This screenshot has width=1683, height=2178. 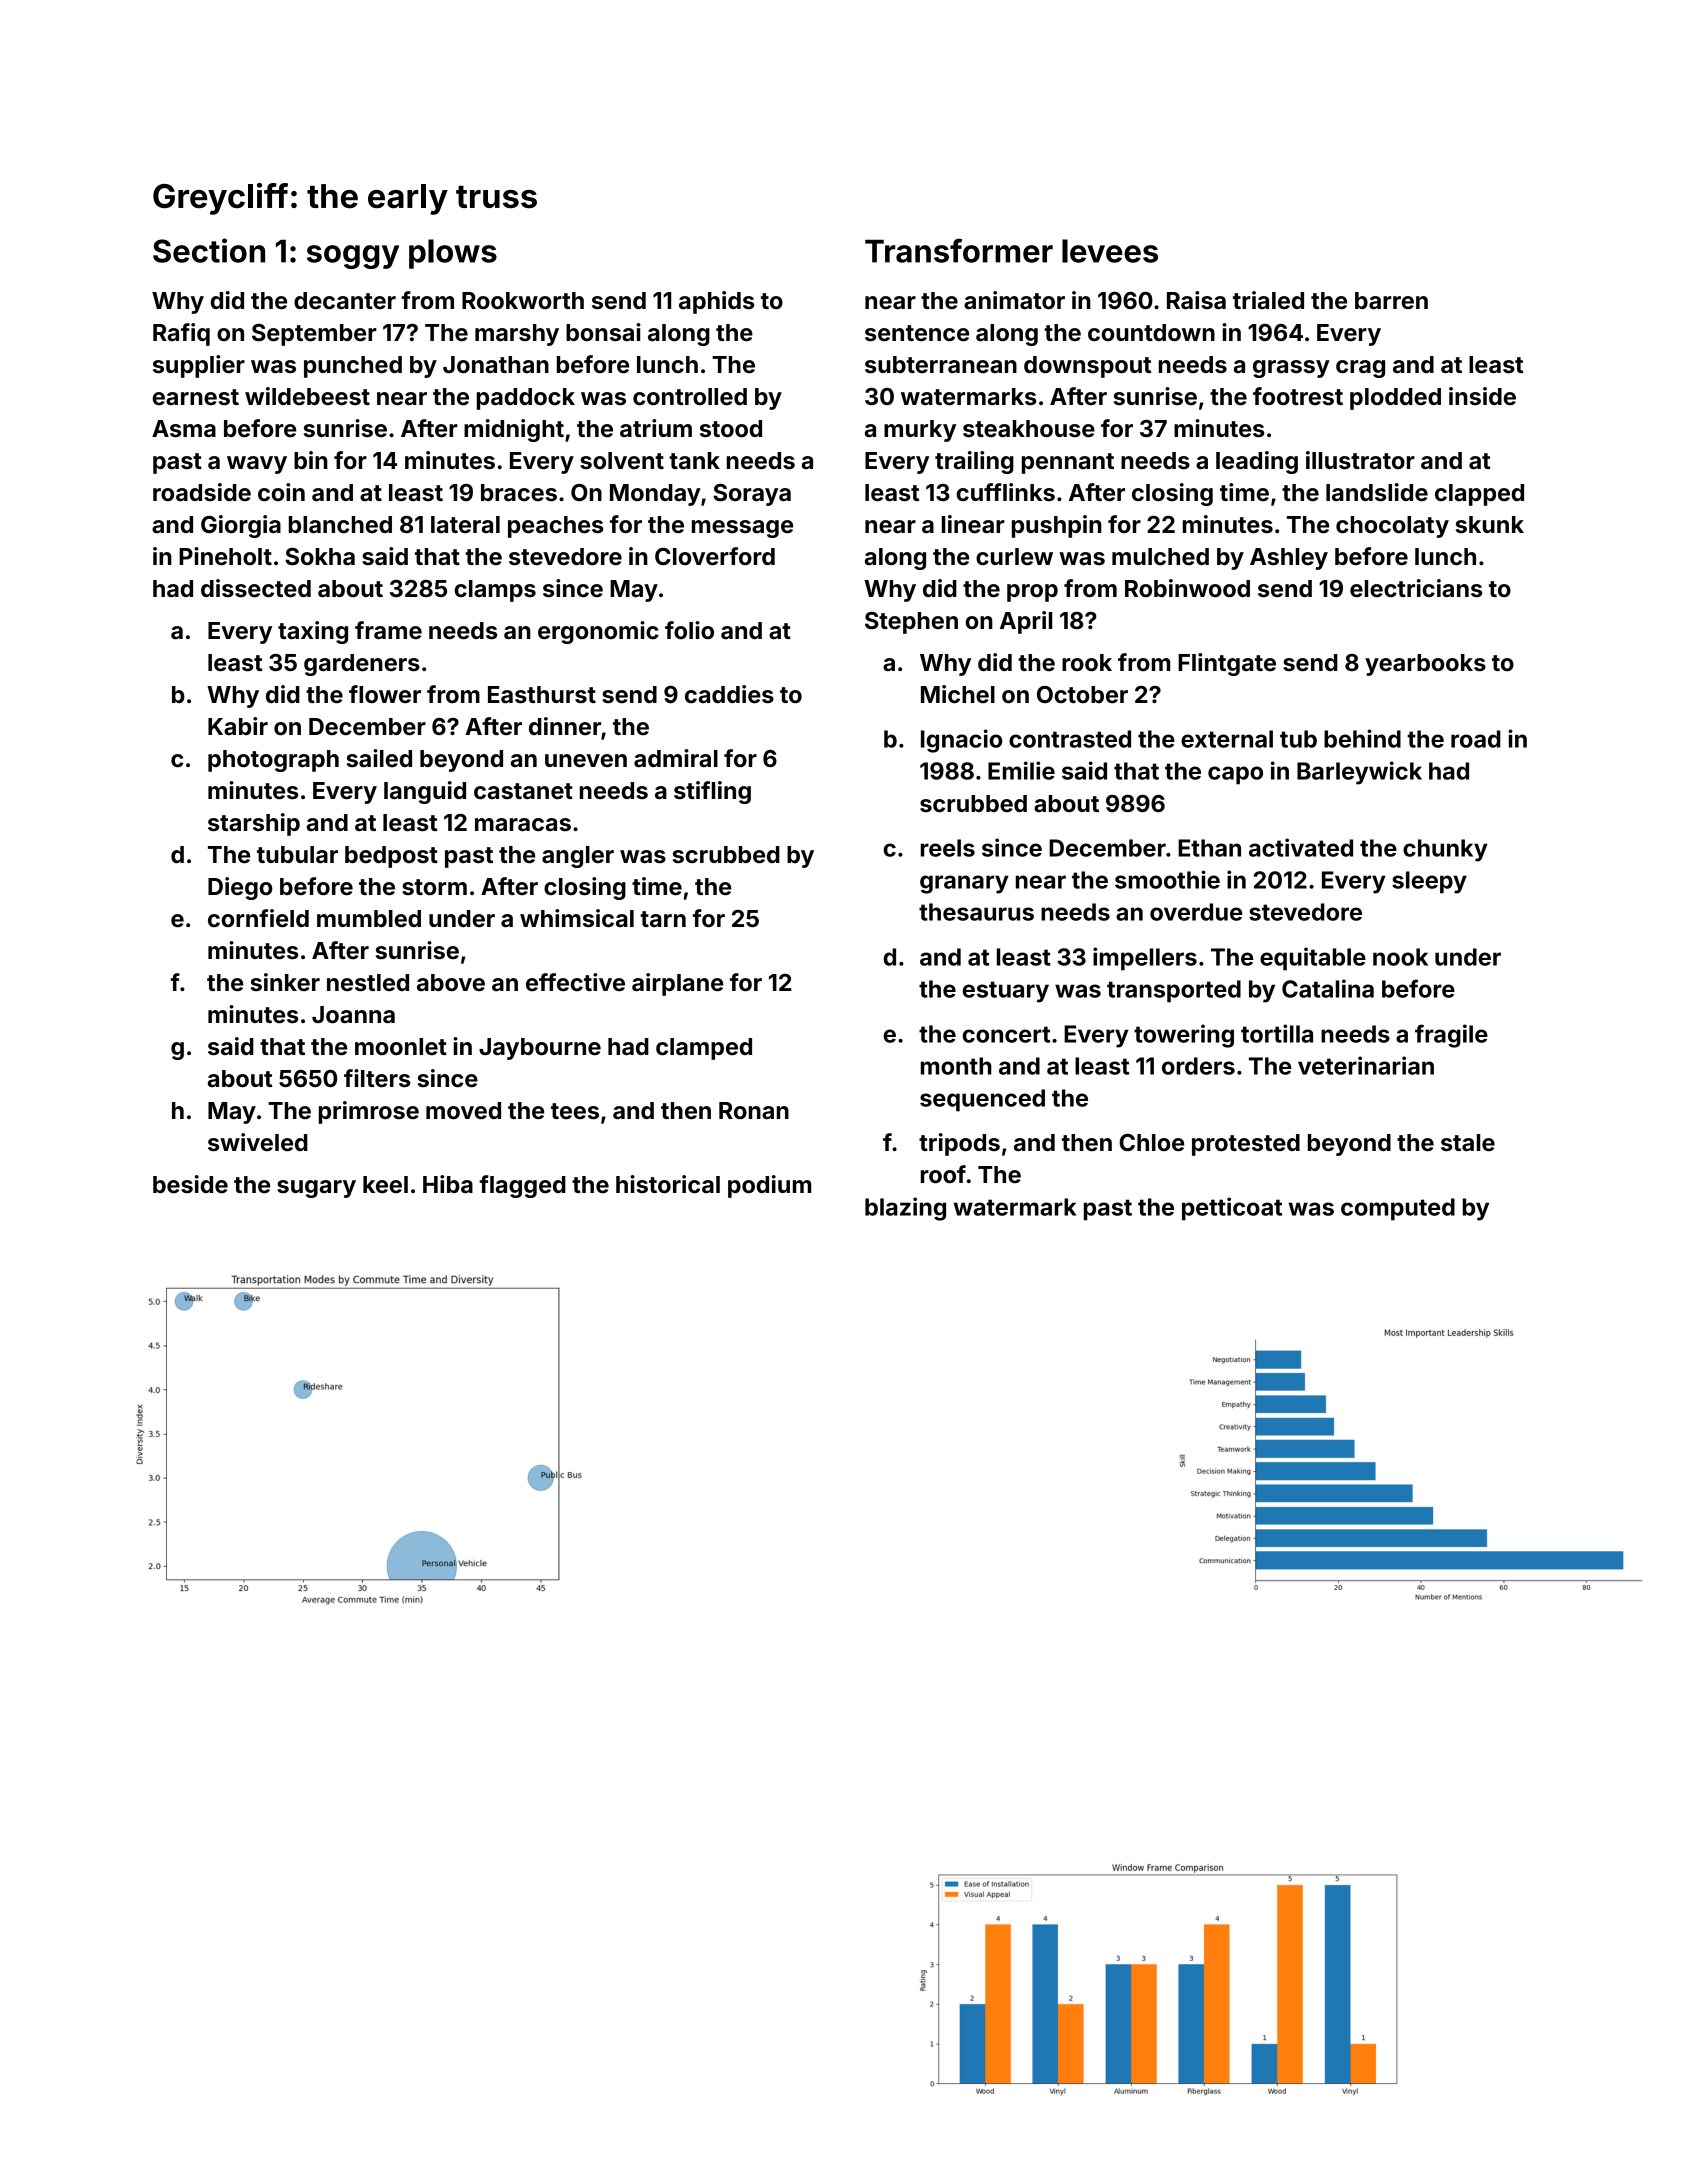 What do you see at coordinates (448, 1184) in the screenshot?
I see `Hiba` at bounding box center [448, 1184].
